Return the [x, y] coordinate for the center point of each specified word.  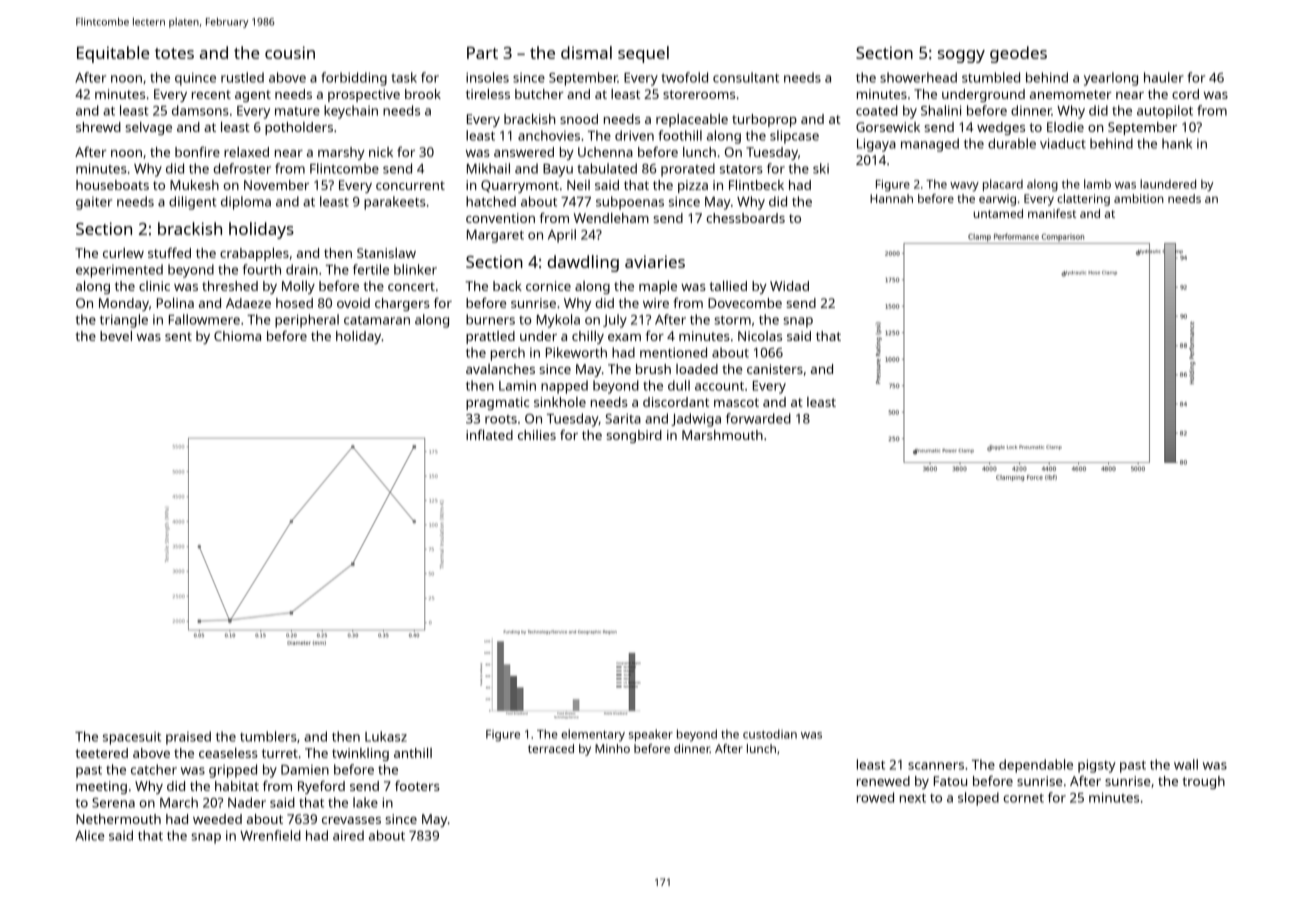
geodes [1018, 54]
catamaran [377, 320]
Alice [89, 835]
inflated [489, 434]
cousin [290, 52]
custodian [770, 734]
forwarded [758, 418]
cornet [1024, 798]
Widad [789, 286]
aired [348, 835]
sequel [643, 54]
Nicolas [760, 336]
